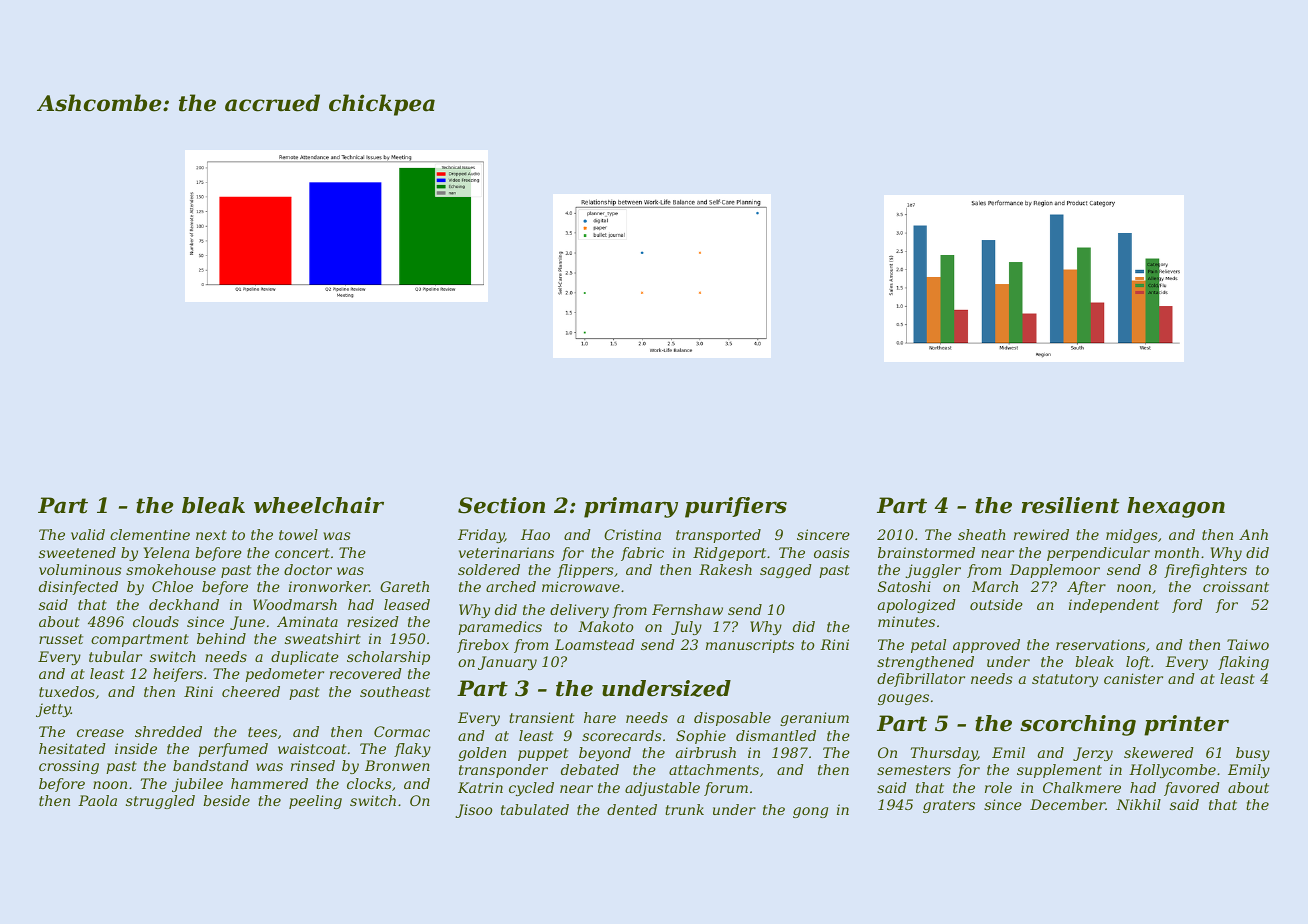 The width and height of the document is (1308, 924). Describe the element at coordinates (726, 789) in the document. I see `forum` at that location.
